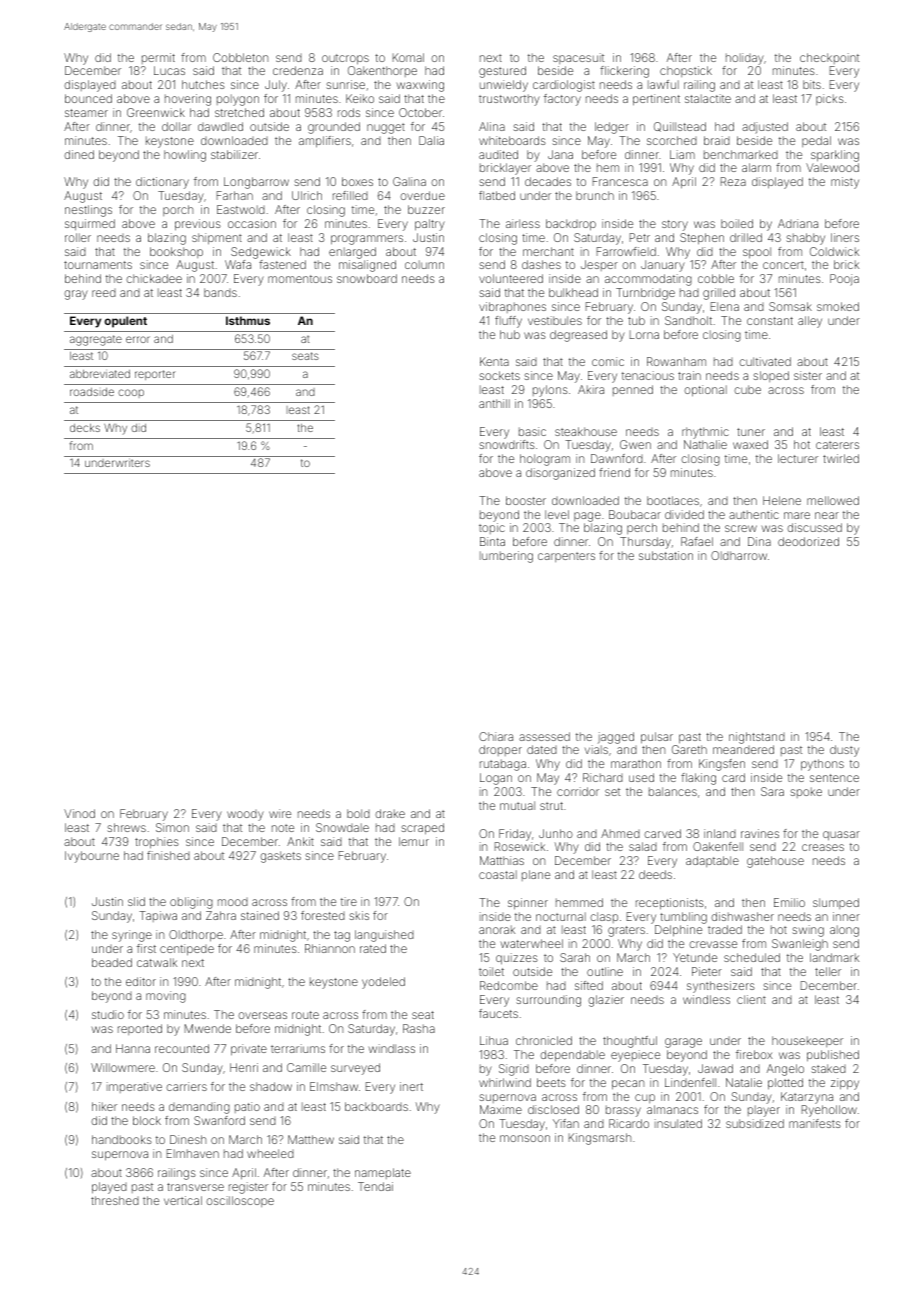 This screenshot has height=1308, width=924. What do you see at coordinates (686, 71) in the screenshot?
I see `chopstick` at bounding box center [686, 71].
